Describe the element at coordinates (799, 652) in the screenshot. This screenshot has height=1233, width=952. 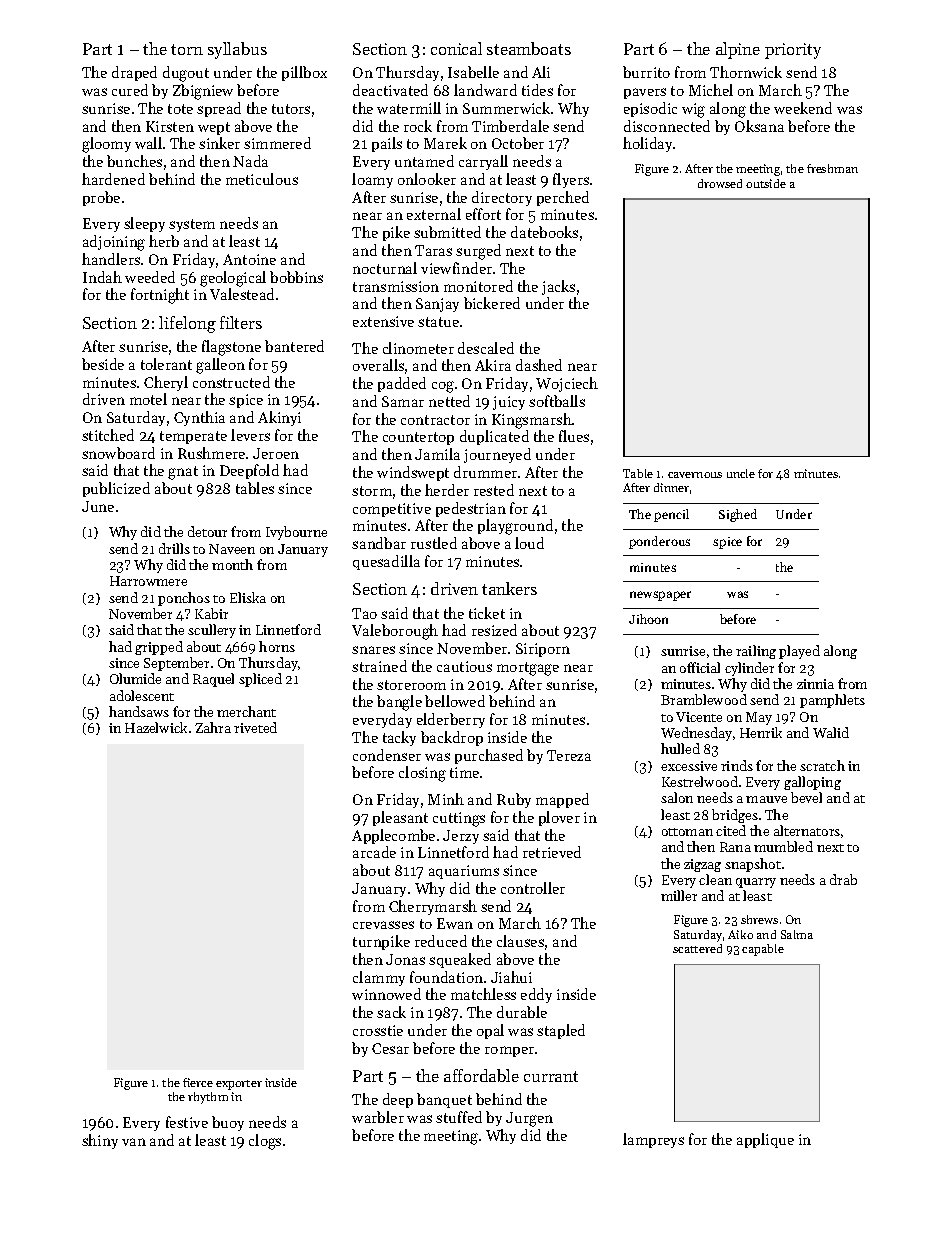
I see `played` at that location.
